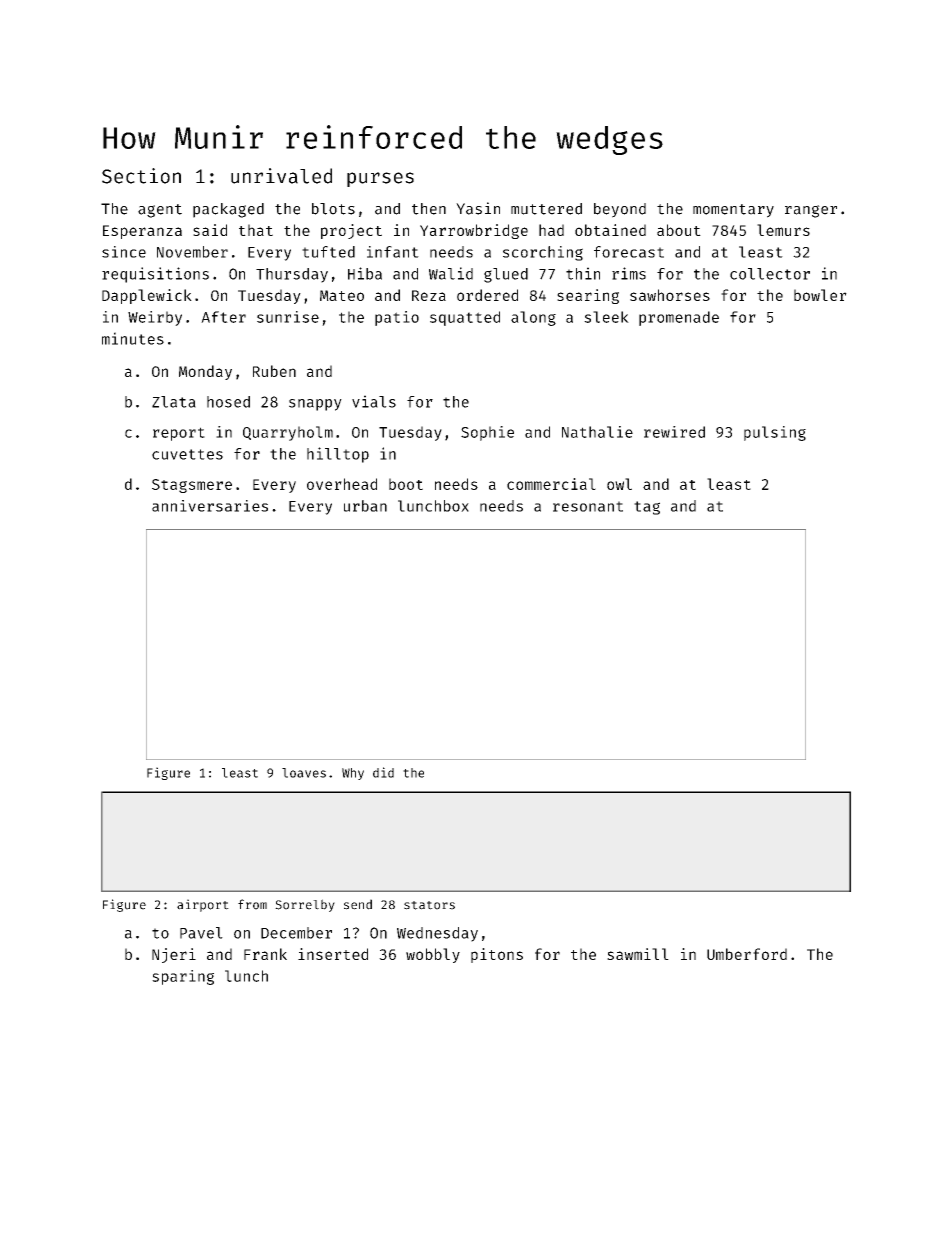  I want to click on Weirby, so click(155, 318).
